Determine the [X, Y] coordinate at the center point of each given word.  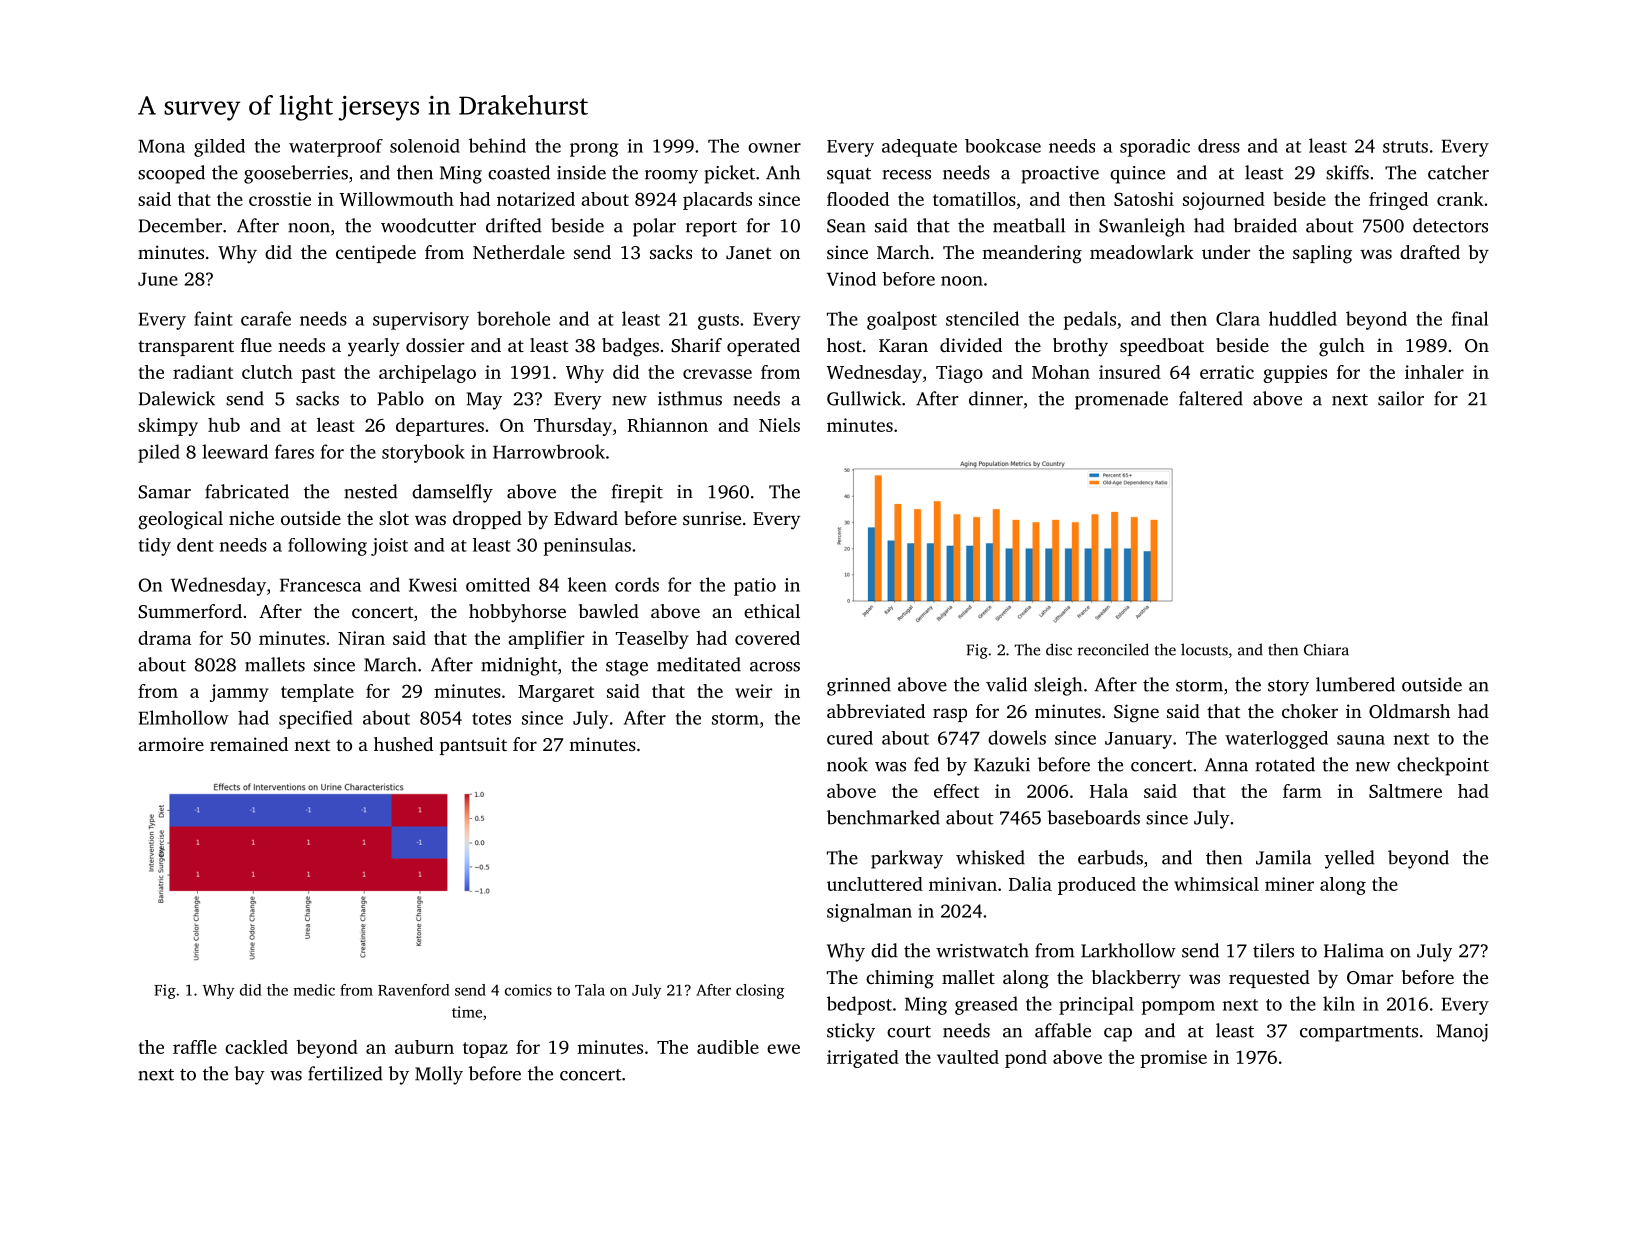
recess [906, 175]
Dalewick [177, 398]
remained [249, 744]
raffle [195, 1047]
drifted [513, 225]
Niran [361, 638]
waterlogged [1276, 740]
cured [850, 738]
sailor [1401, 398]
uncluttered [875, 884]
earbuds [1110, 857]
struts [1405, 147]
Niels [779, 425]
